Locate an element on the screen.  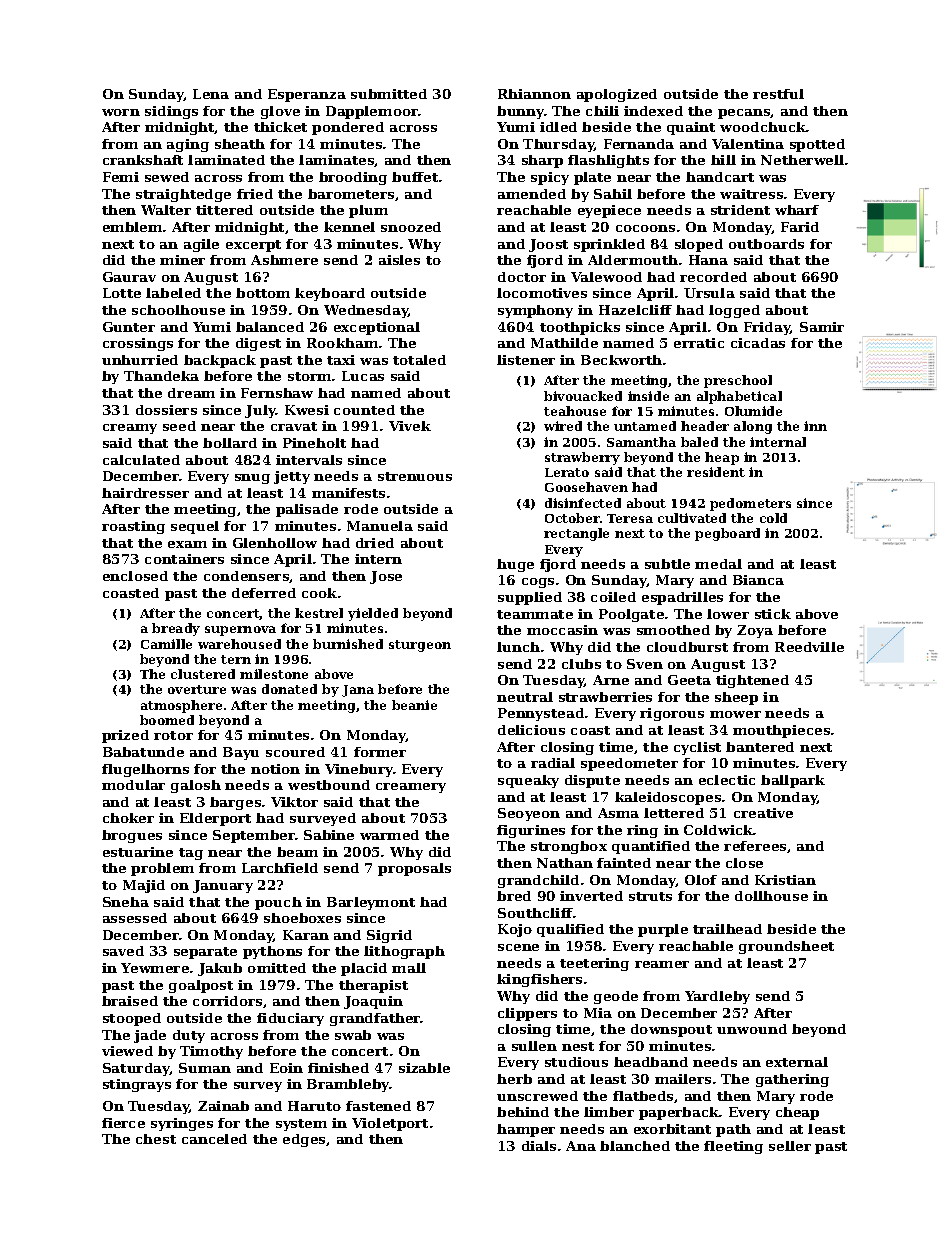
proposals is located at coordinates (414, 869).
